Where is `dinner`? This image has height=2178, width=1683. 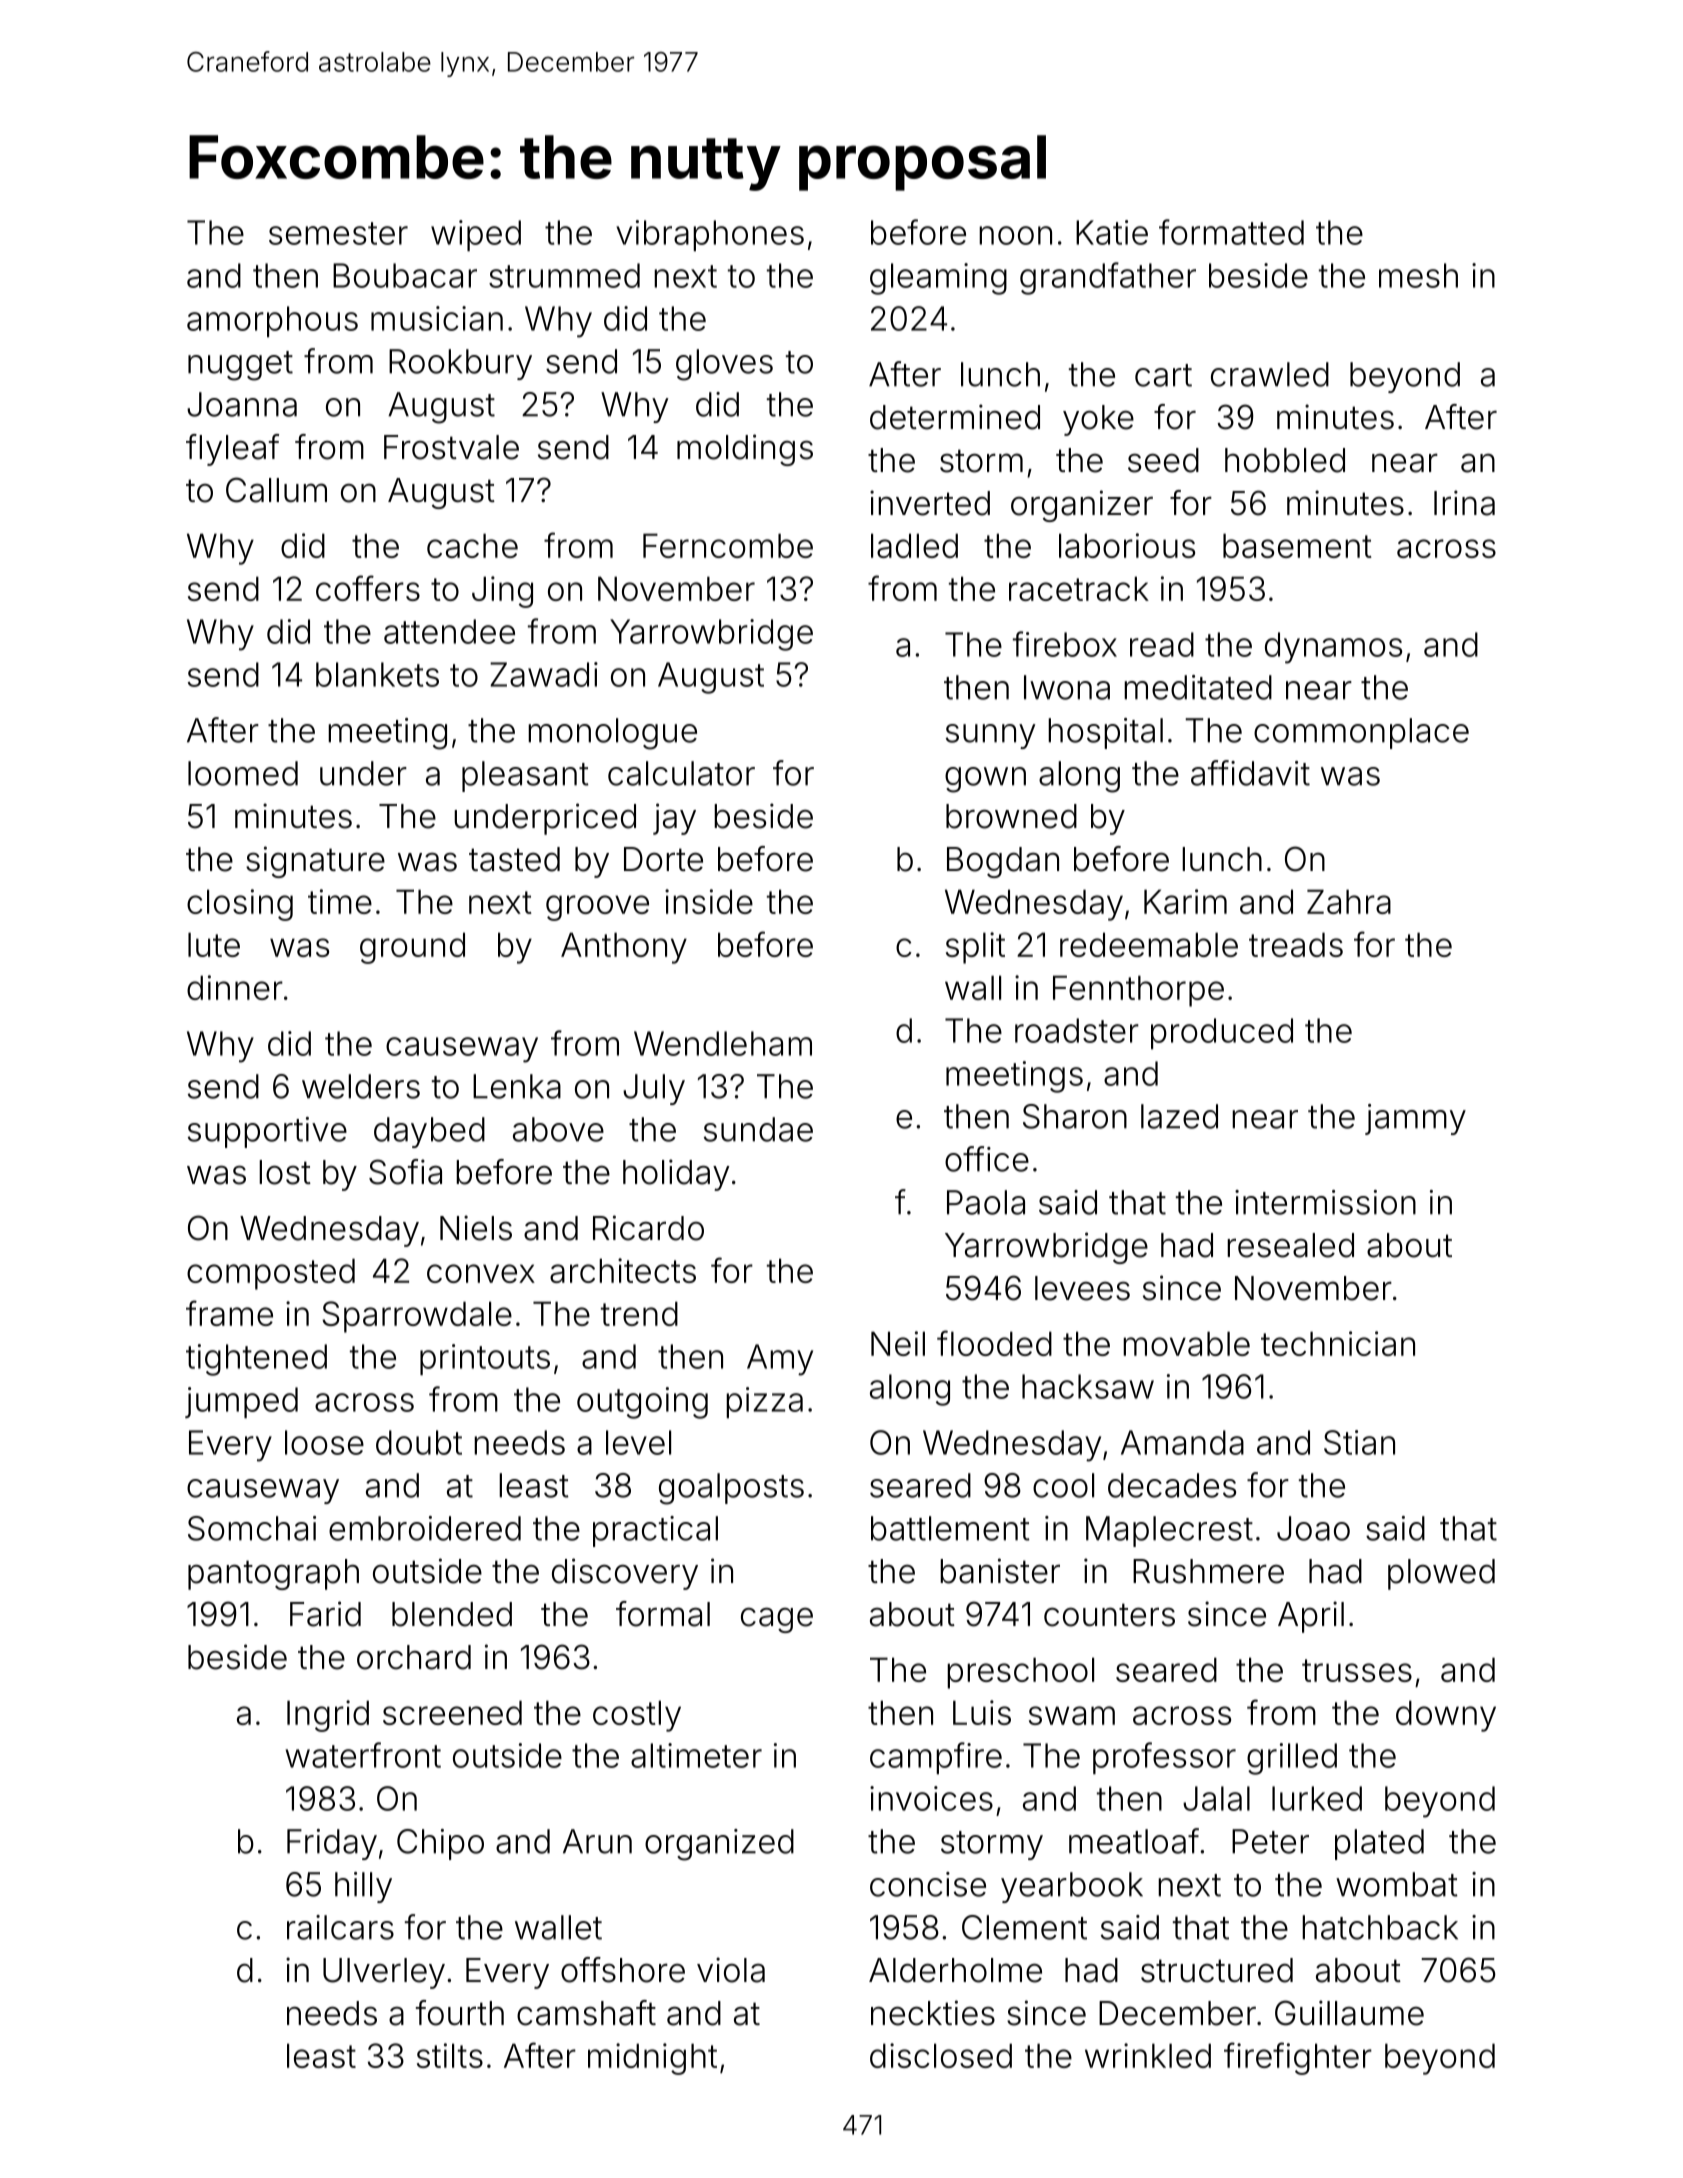 dinner is located at coordinates (235, 987).
